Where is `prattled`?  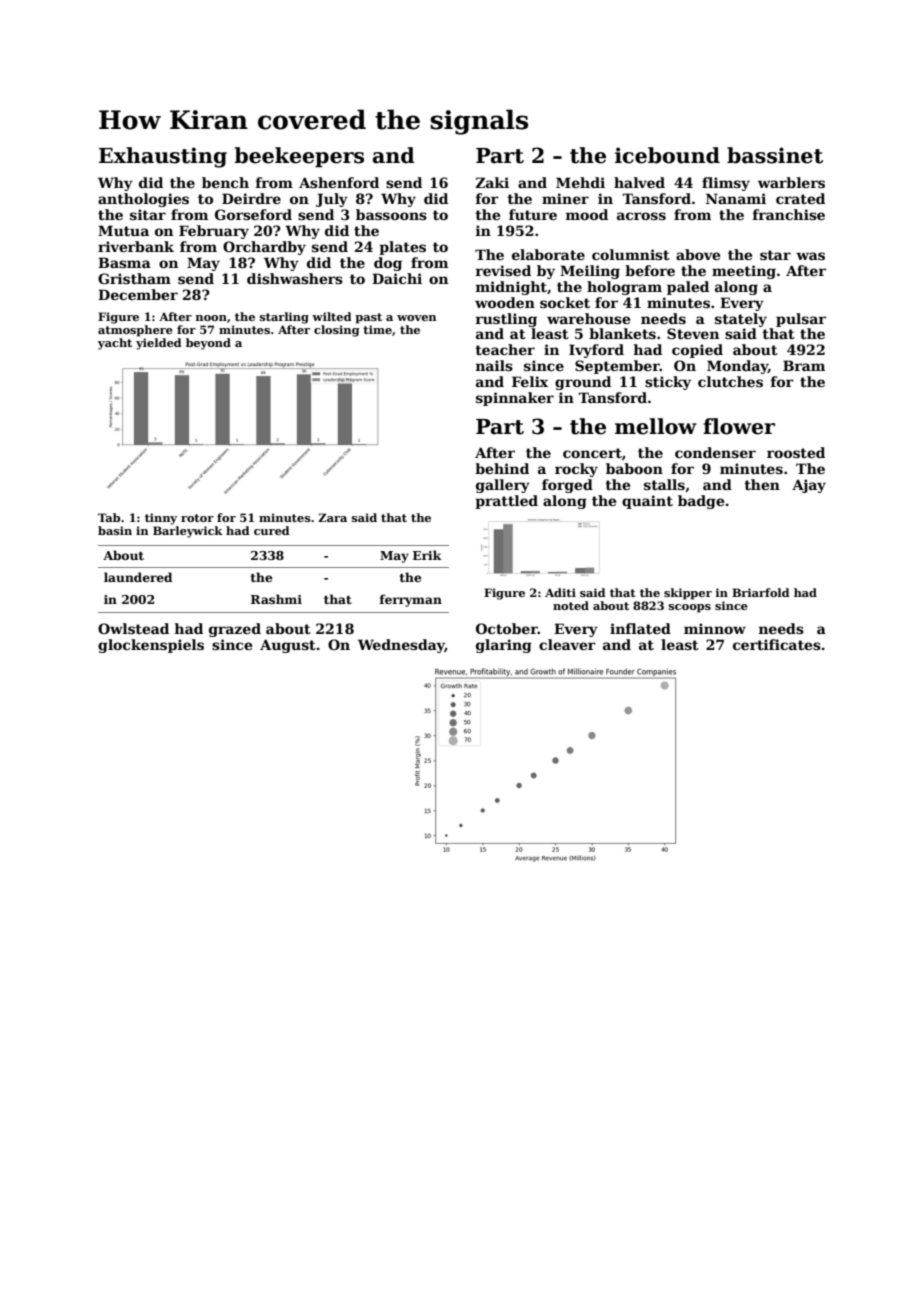
prattled is located at coordinates (506, 502).
